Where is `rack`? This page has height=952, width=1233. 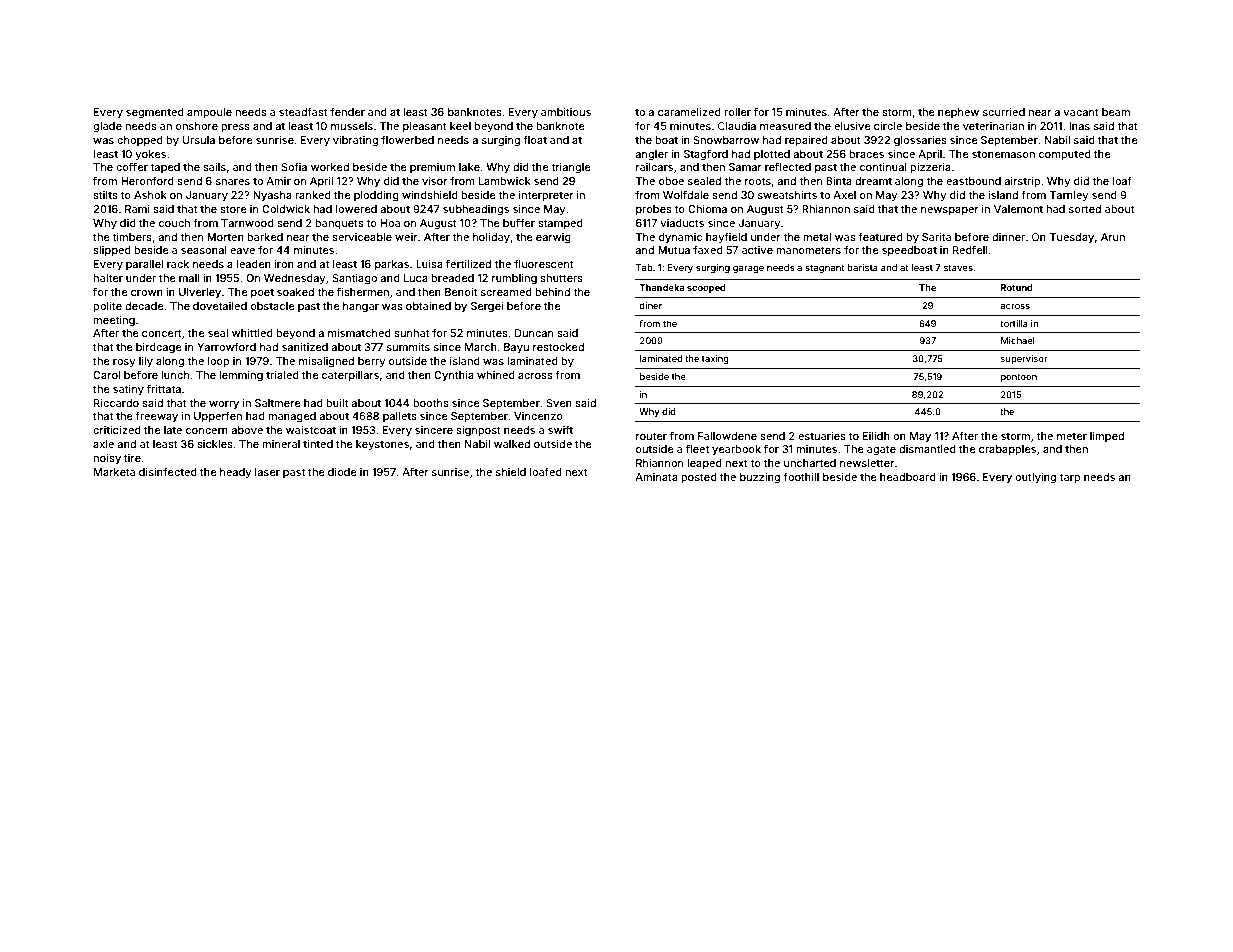 rack is located at coordinates (178, 264).
